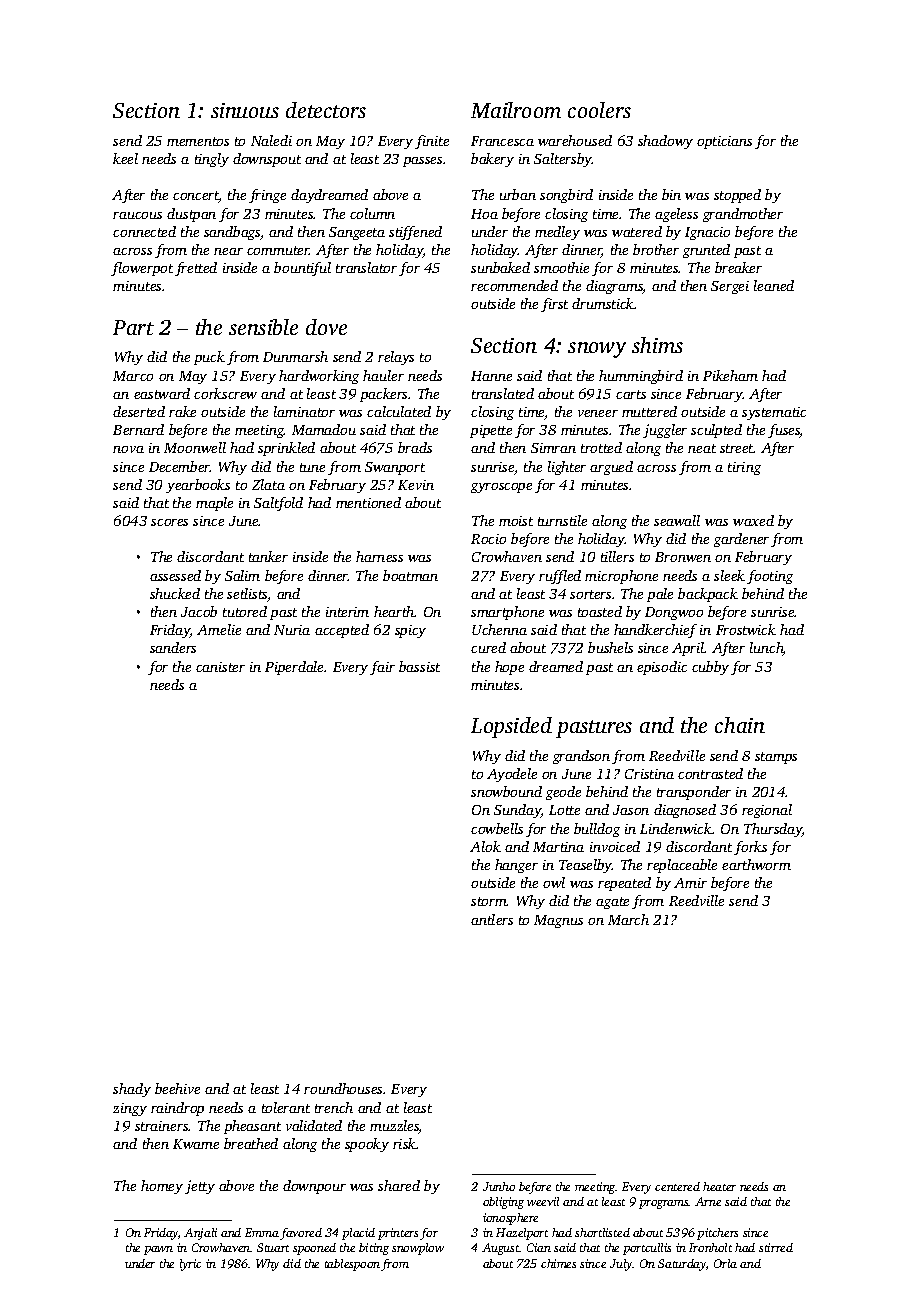  I want to click on moist, so click(516, 521).
